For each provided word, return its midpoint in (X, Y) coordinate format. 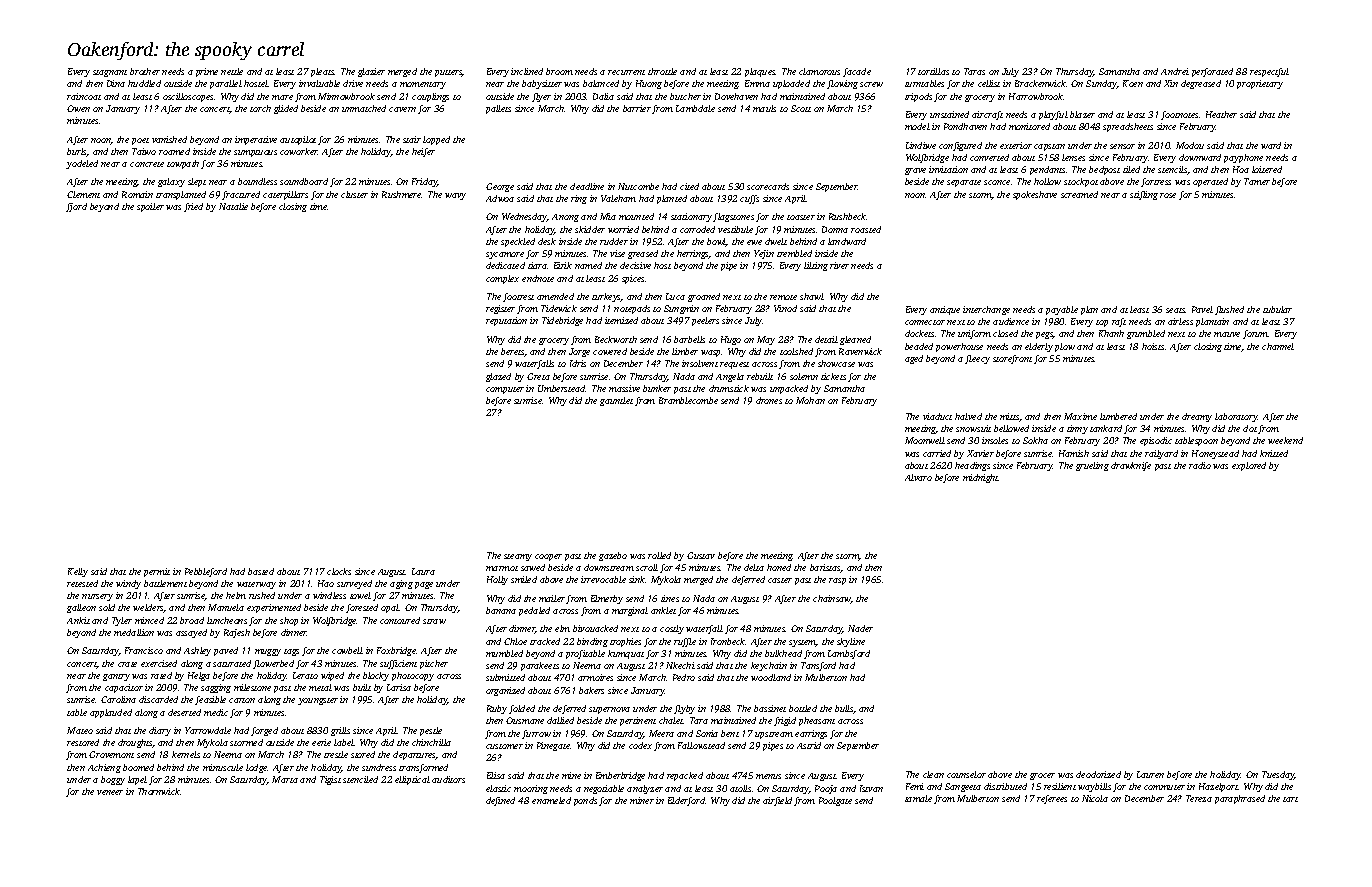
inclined (527, 71)
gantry (116, 677)
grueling (1092, 466)
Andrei (1175, 71)
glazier (371, 72)
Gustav (701, 555)
